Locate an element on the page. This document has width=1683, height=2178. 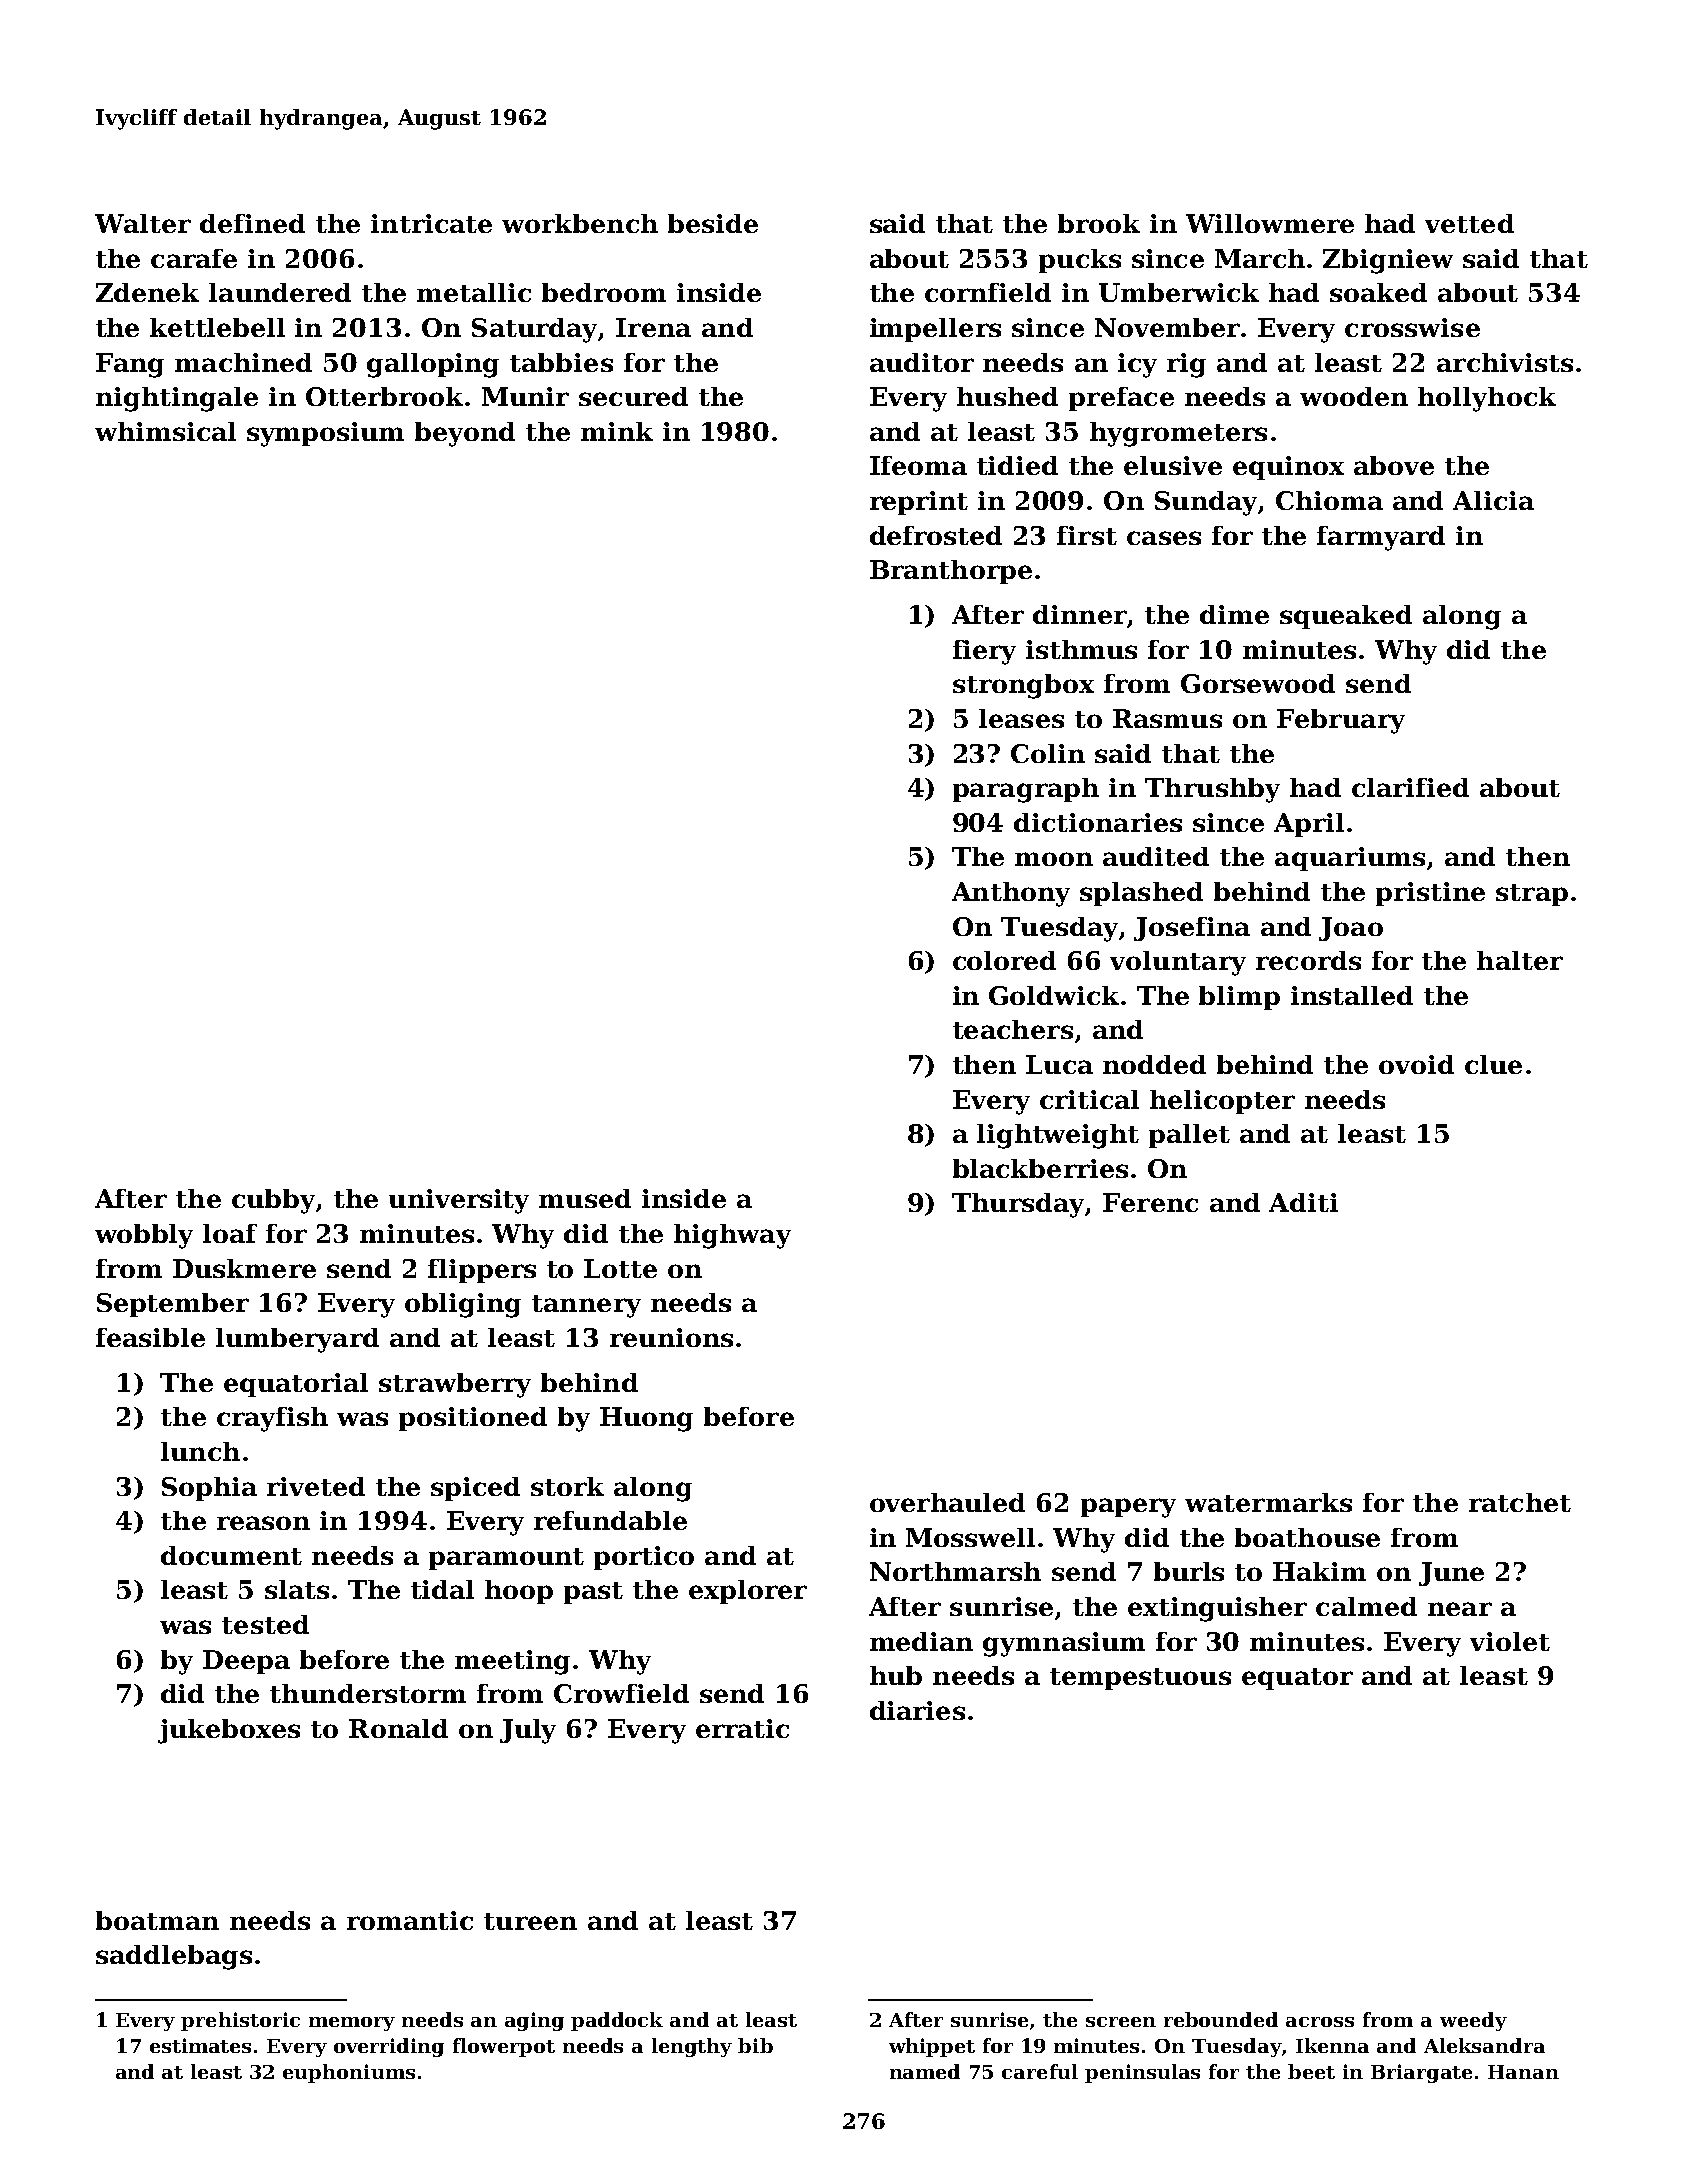
refundable is located at coordinates (610, 1520).
